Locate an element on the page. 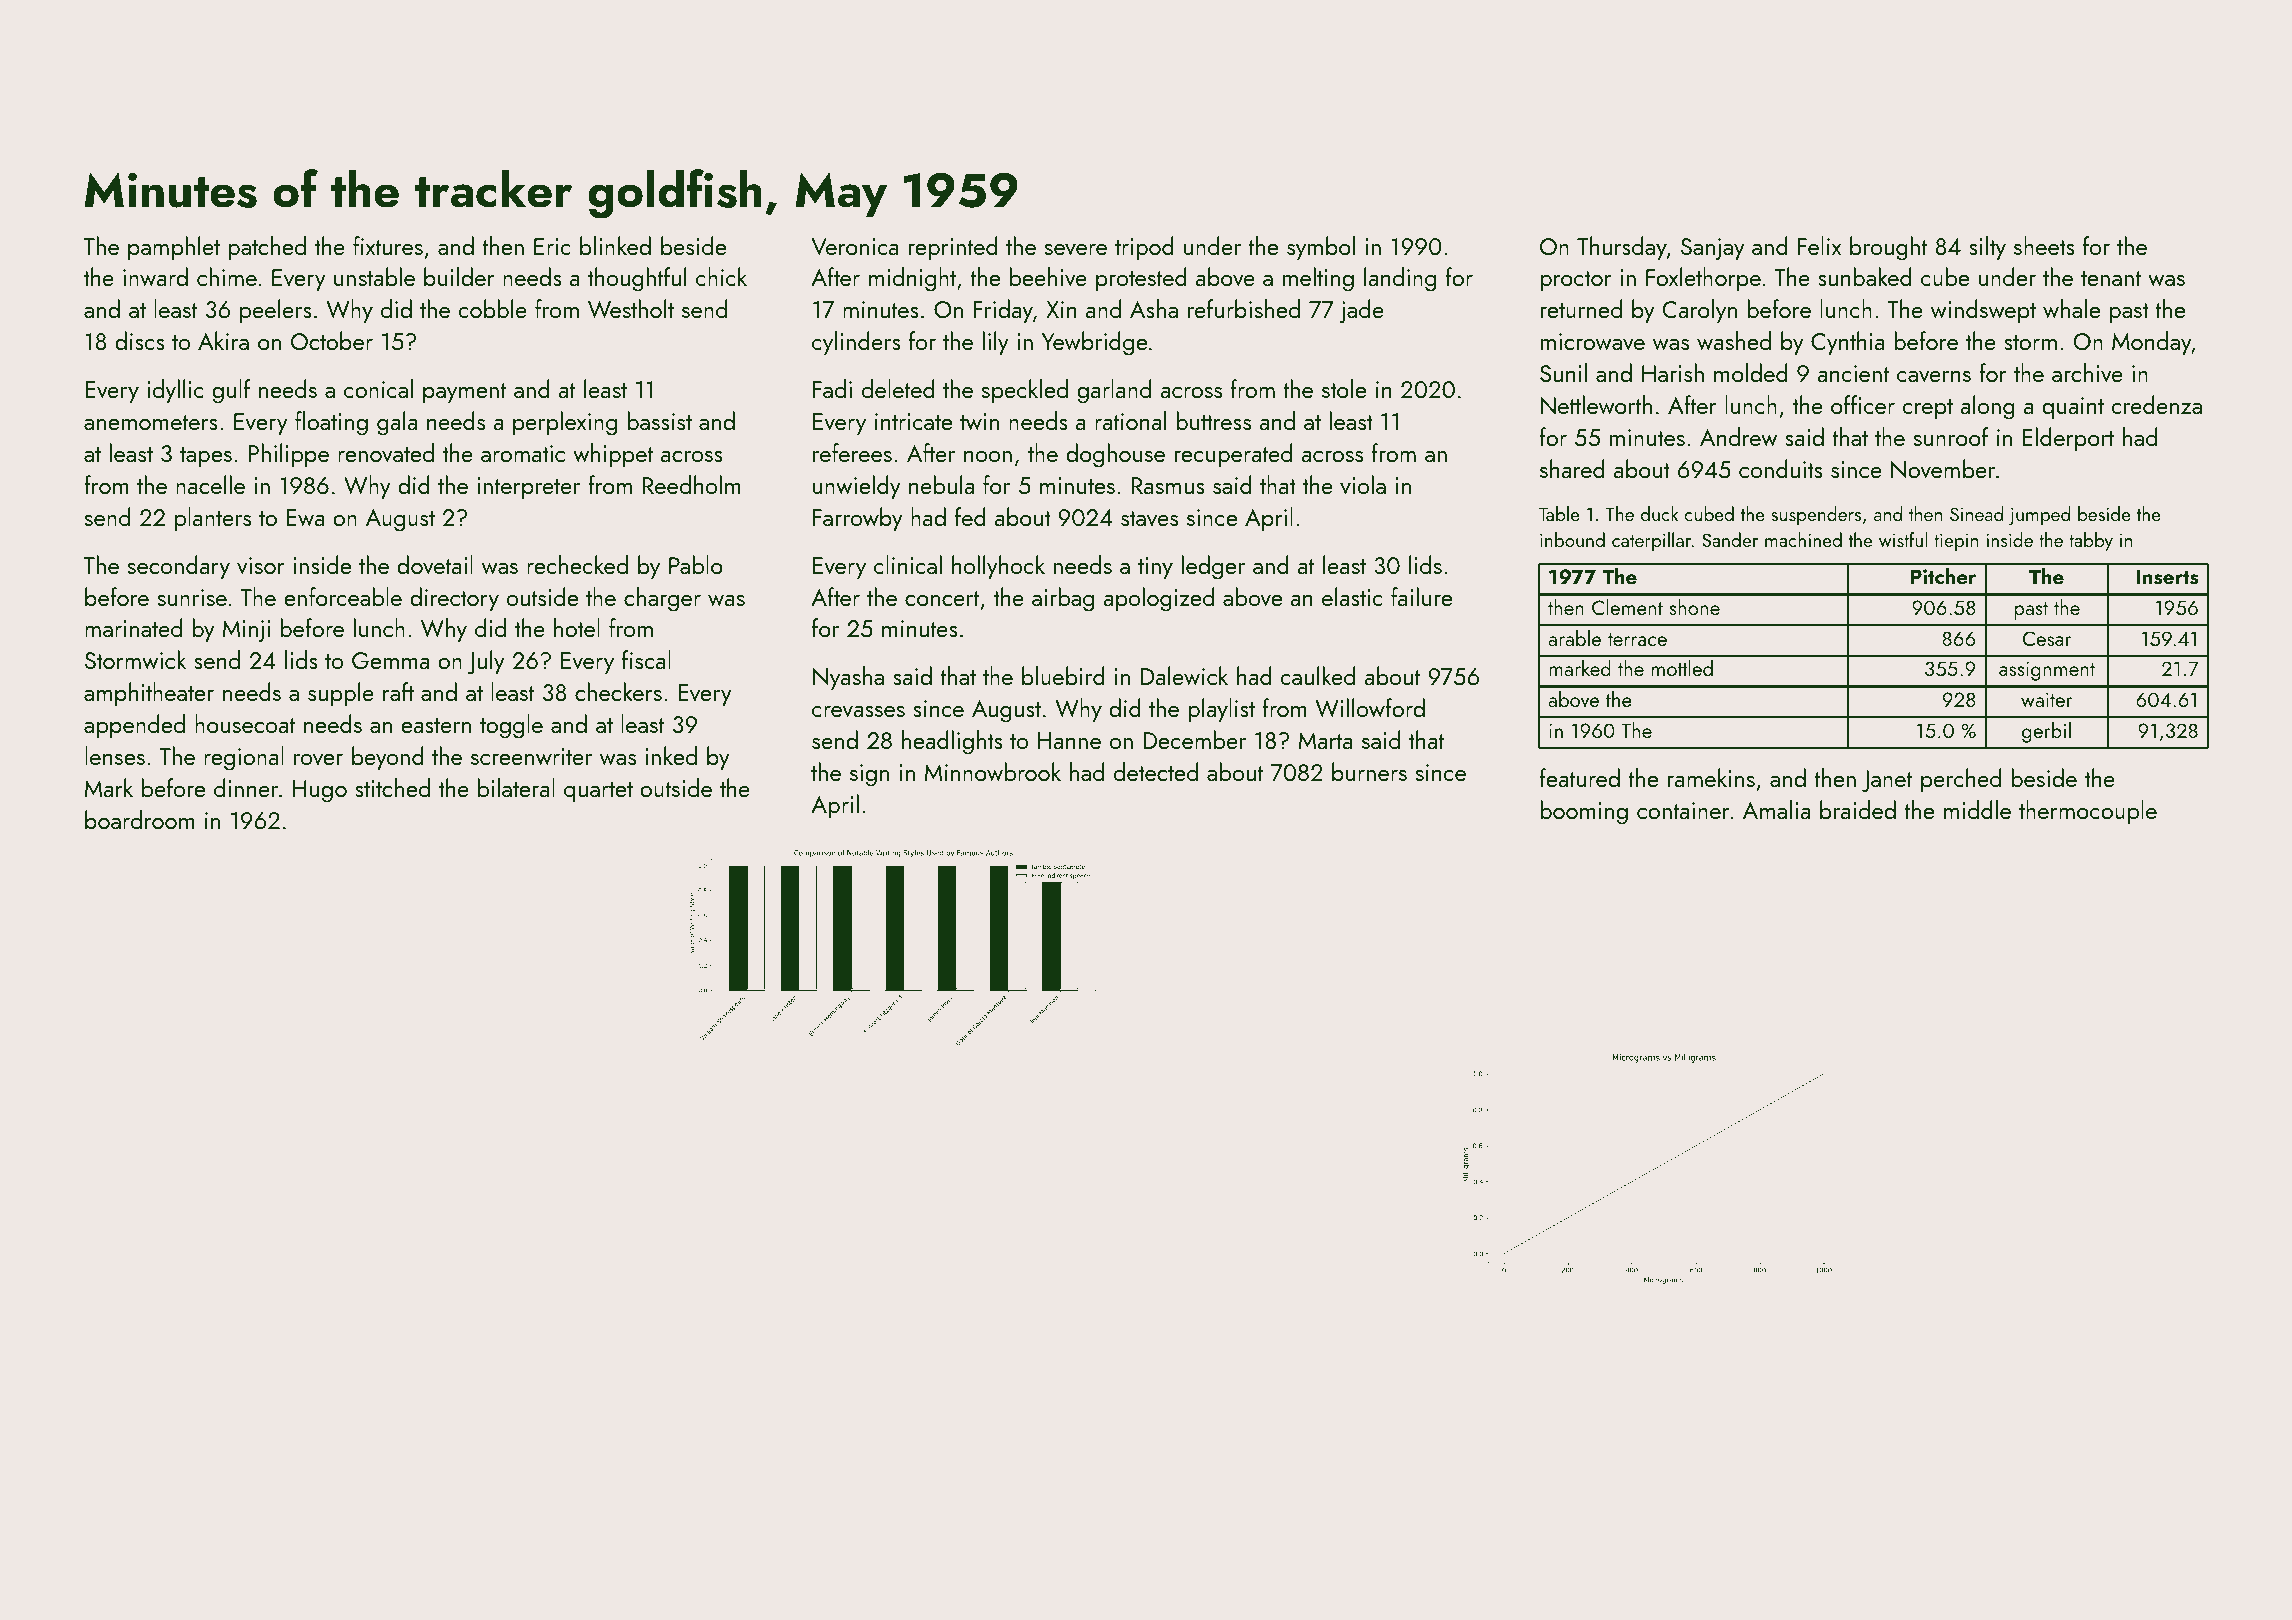  booming is located at coordinates (1584, 812).
